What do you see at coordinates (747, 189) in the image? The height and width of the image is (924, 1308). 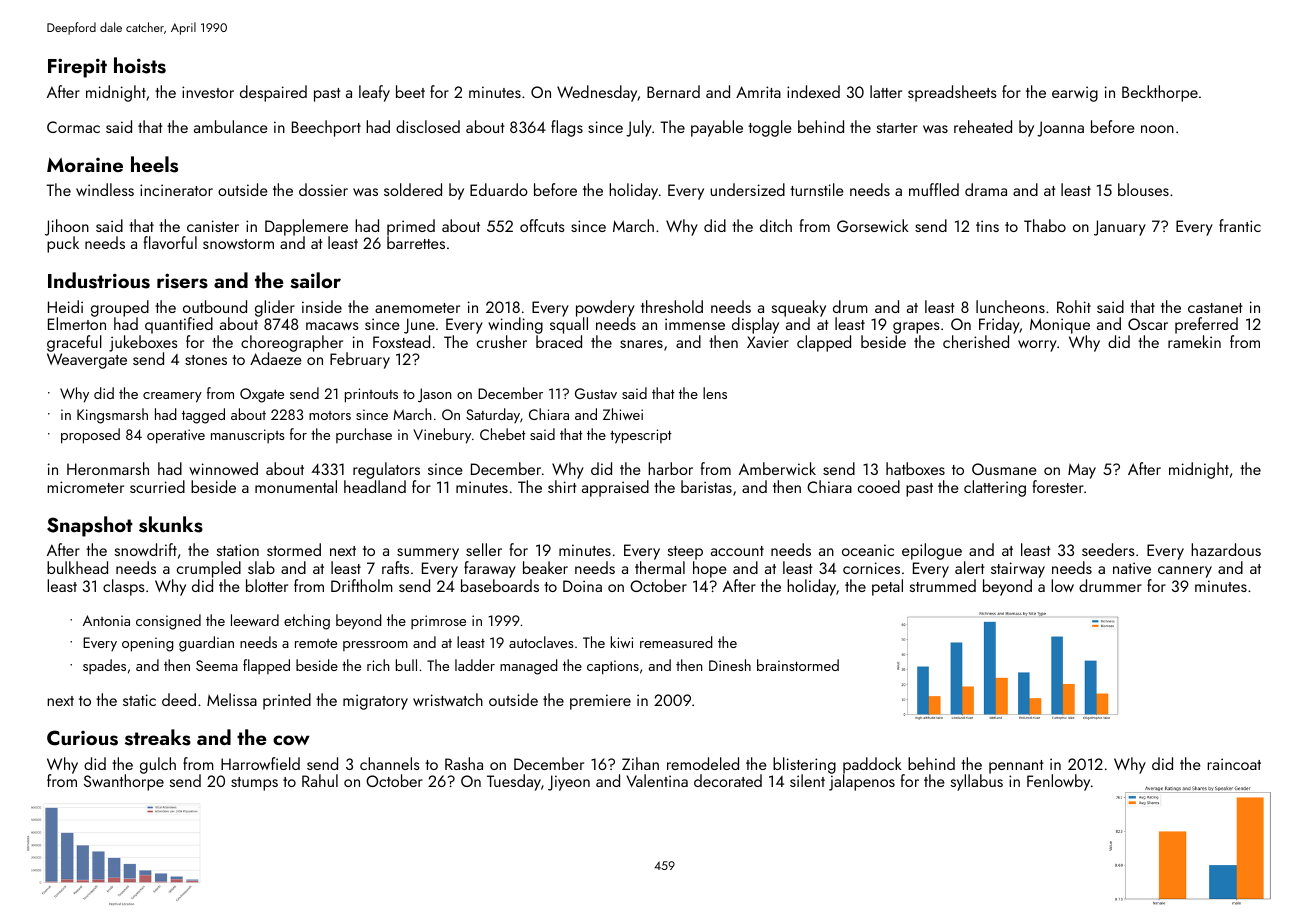 I see `undersized` at bounding box center [747, 189].
